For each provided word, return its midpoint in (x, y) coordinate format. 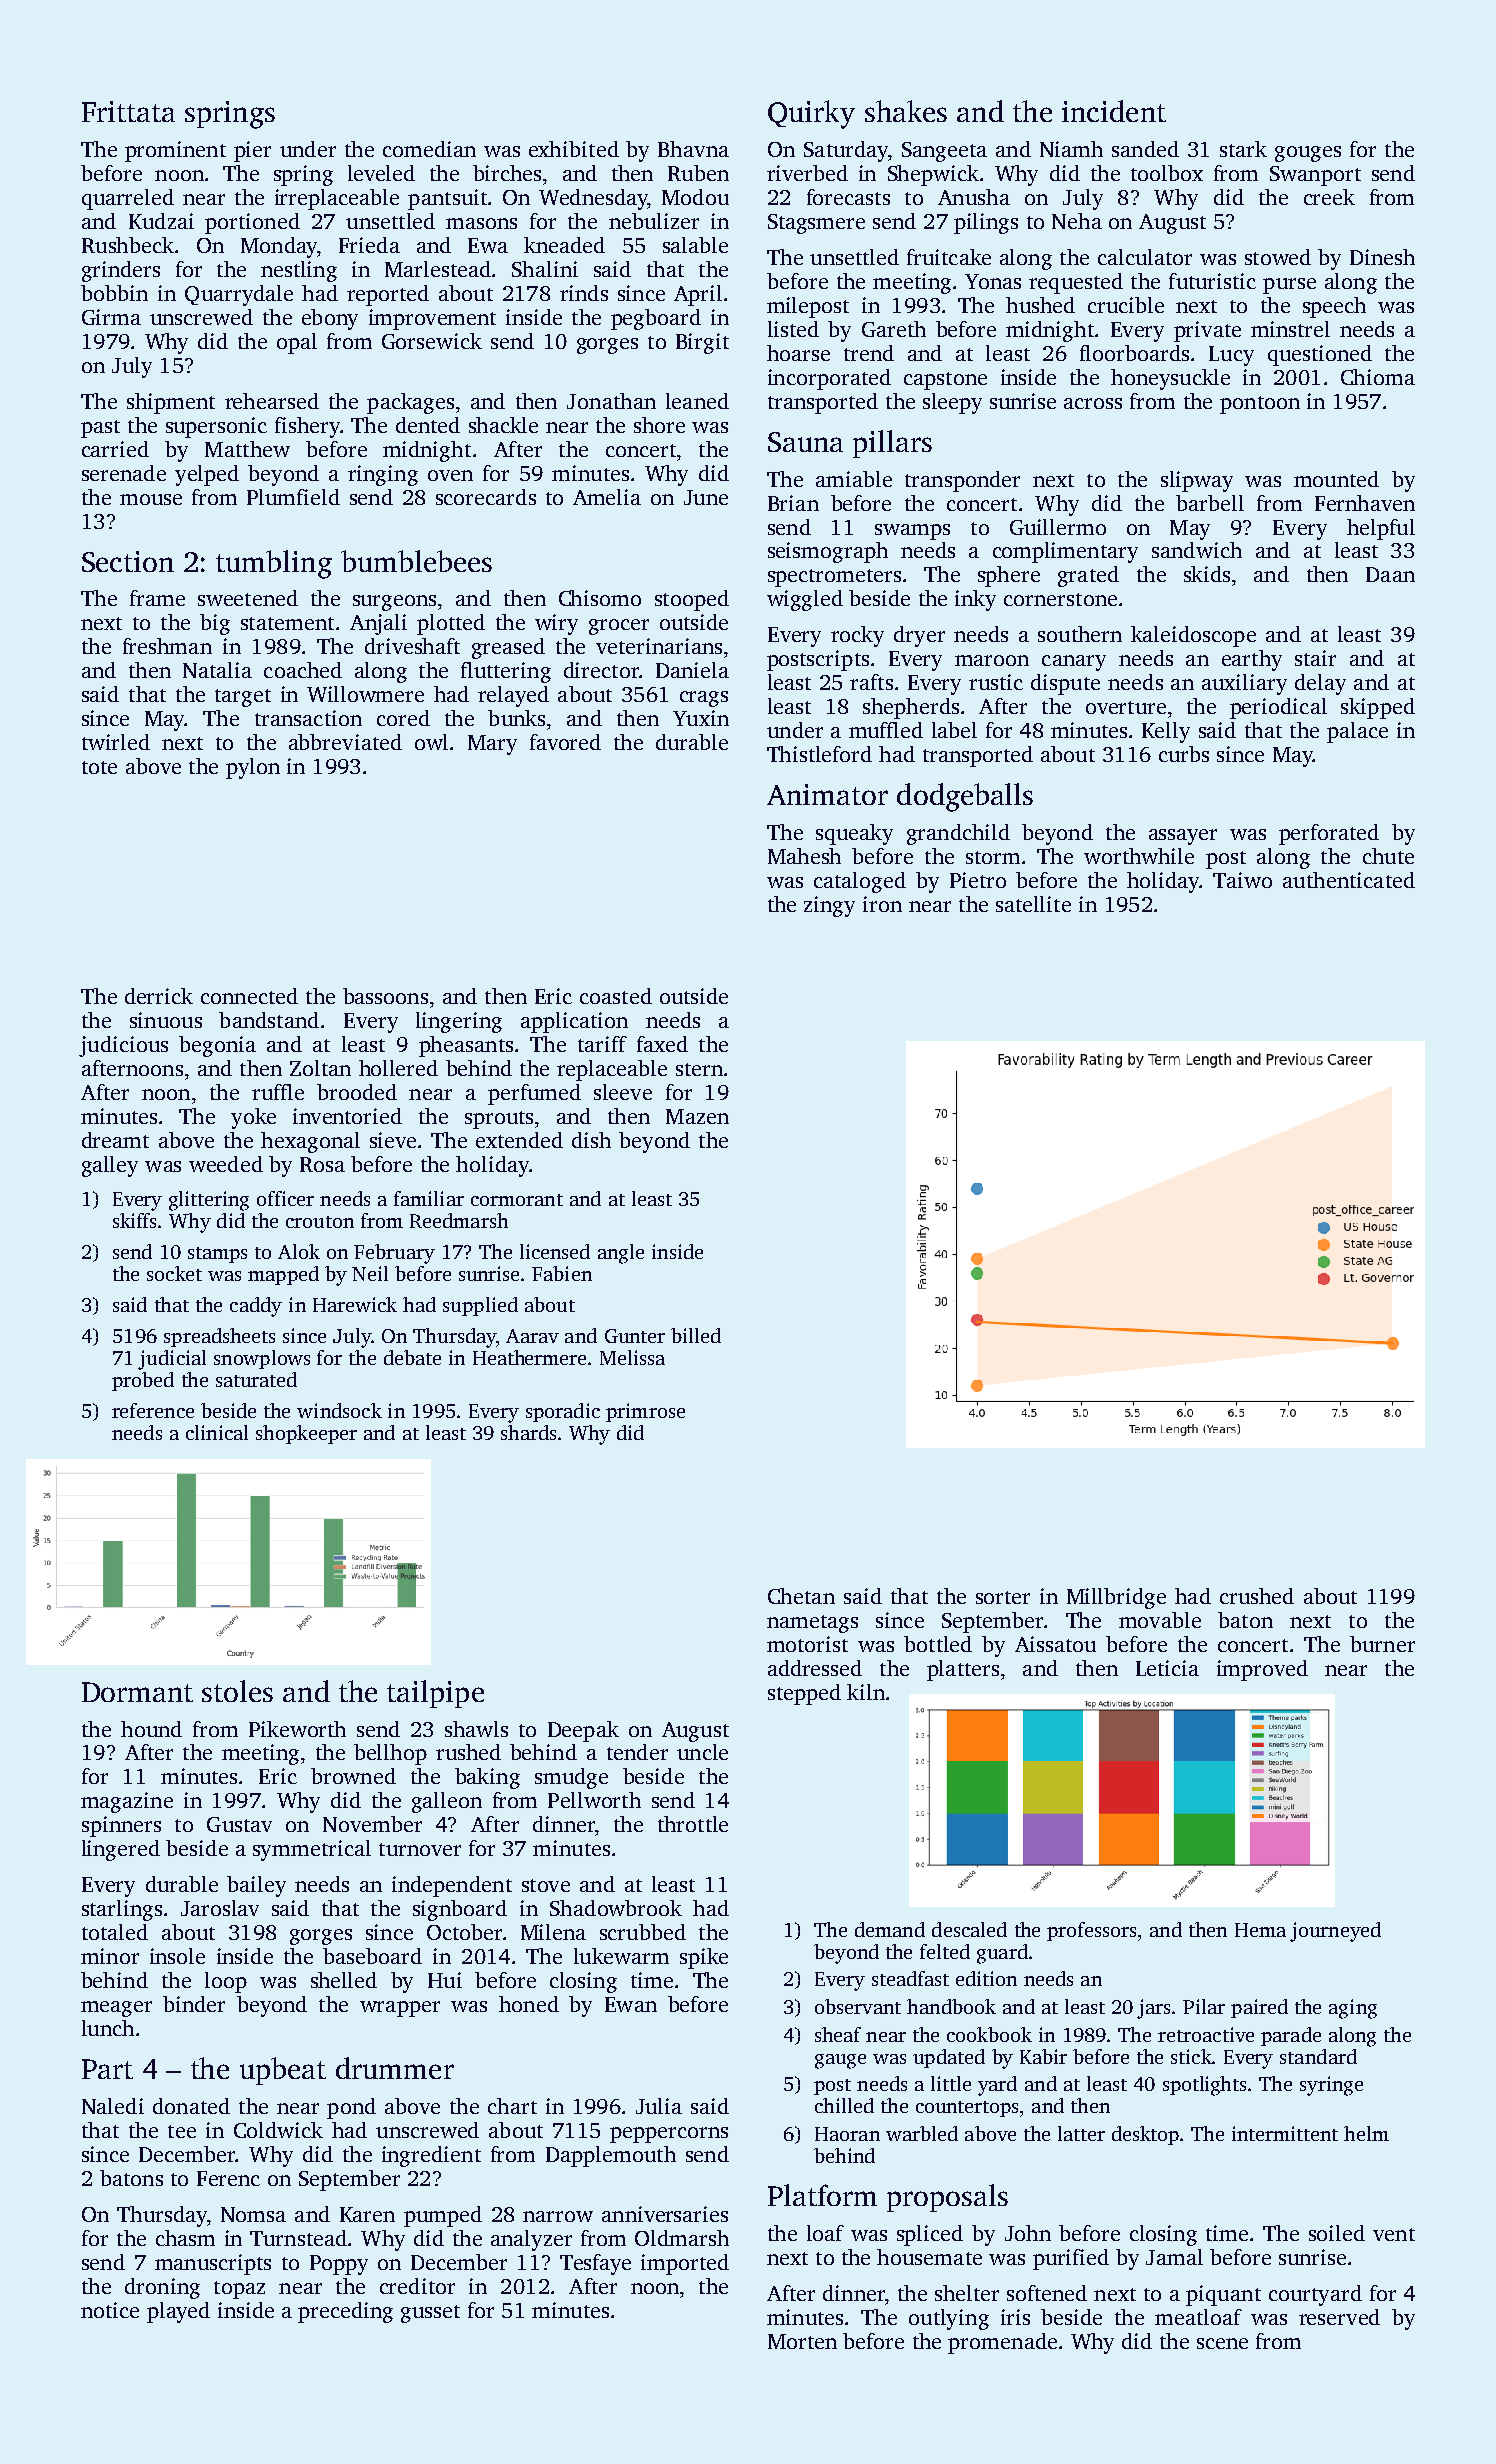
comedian (429, 149)
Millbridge (1116, 1598)
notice (110, 2310)
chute (1388, 856)
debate (412, 1357)
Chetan (801, 1596)
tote (99, 767)
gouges (1308, 154)
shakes (906, 111)
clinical (217, 1432)
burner (1382, 1644)
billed (696, 1335)
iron (882, 904)
